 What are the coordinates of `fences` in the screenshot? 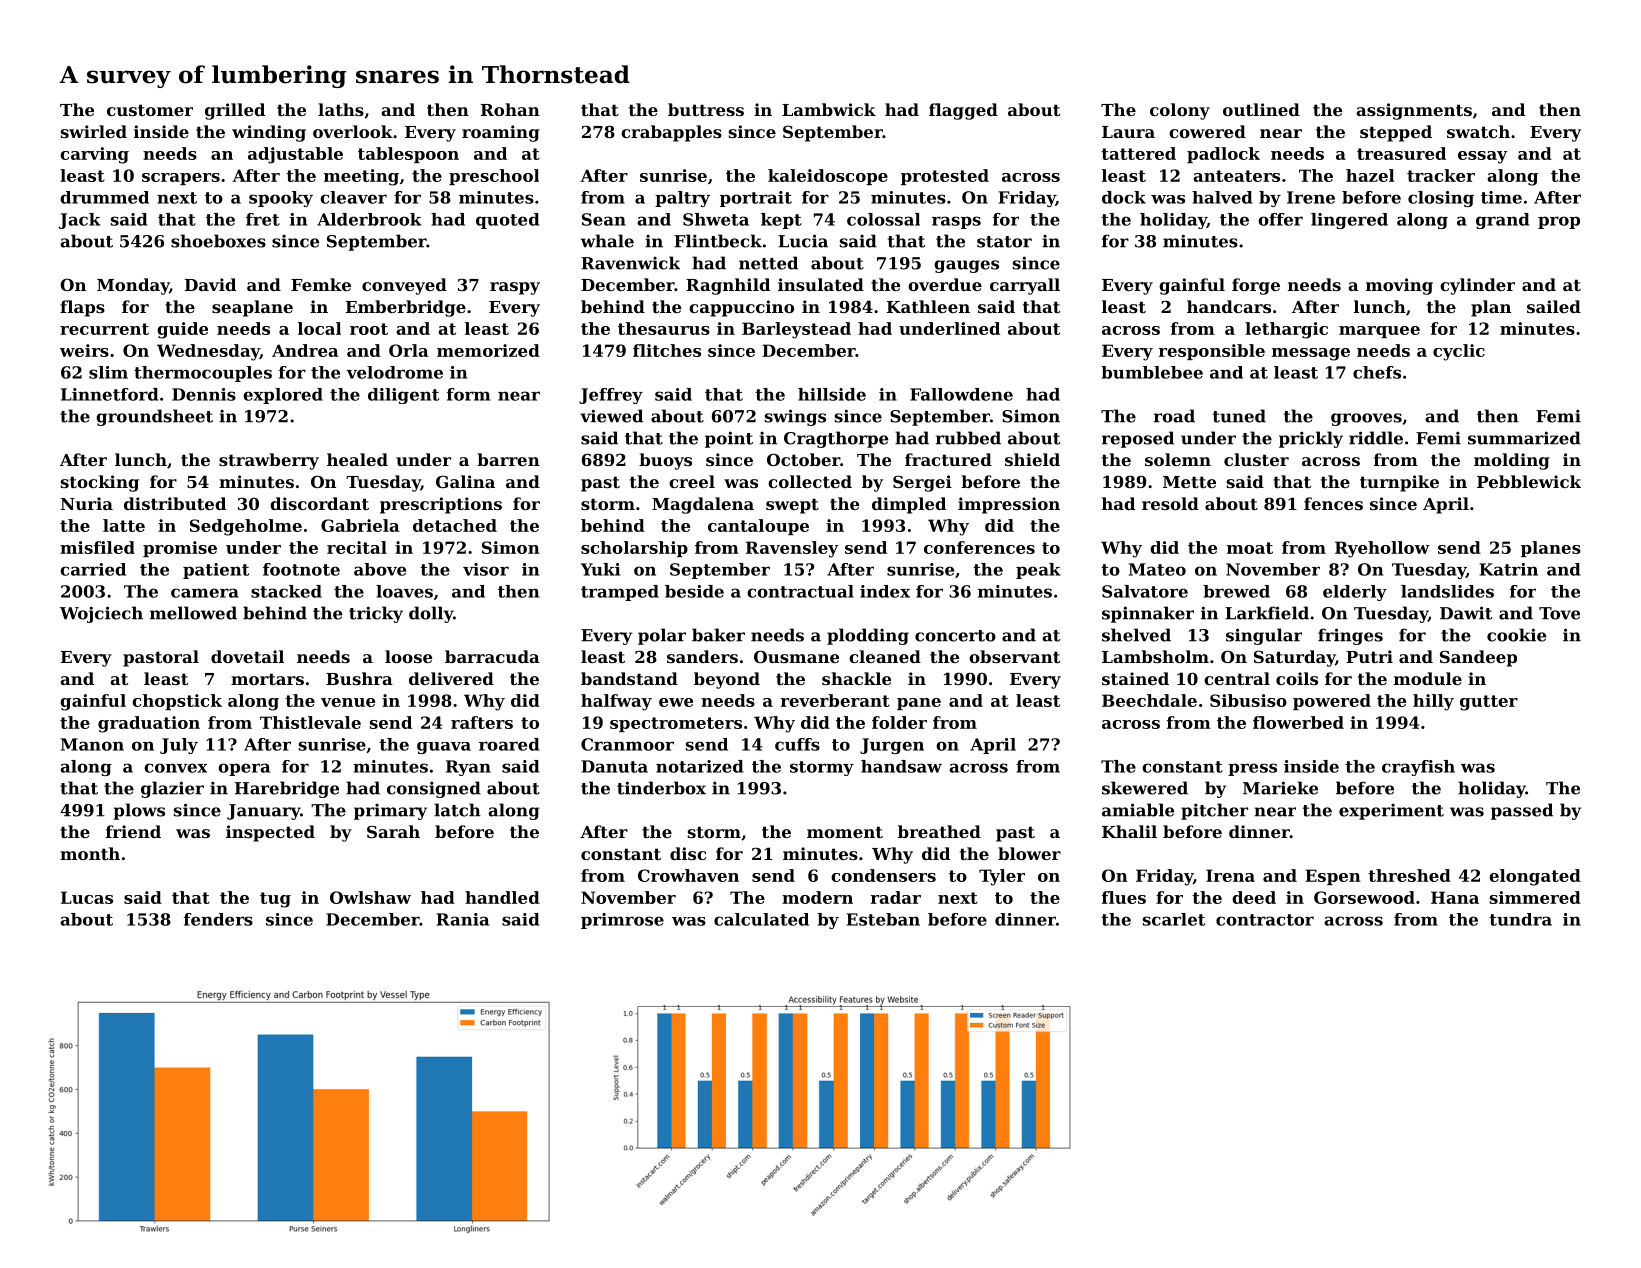 It's located at (1333, 503).
